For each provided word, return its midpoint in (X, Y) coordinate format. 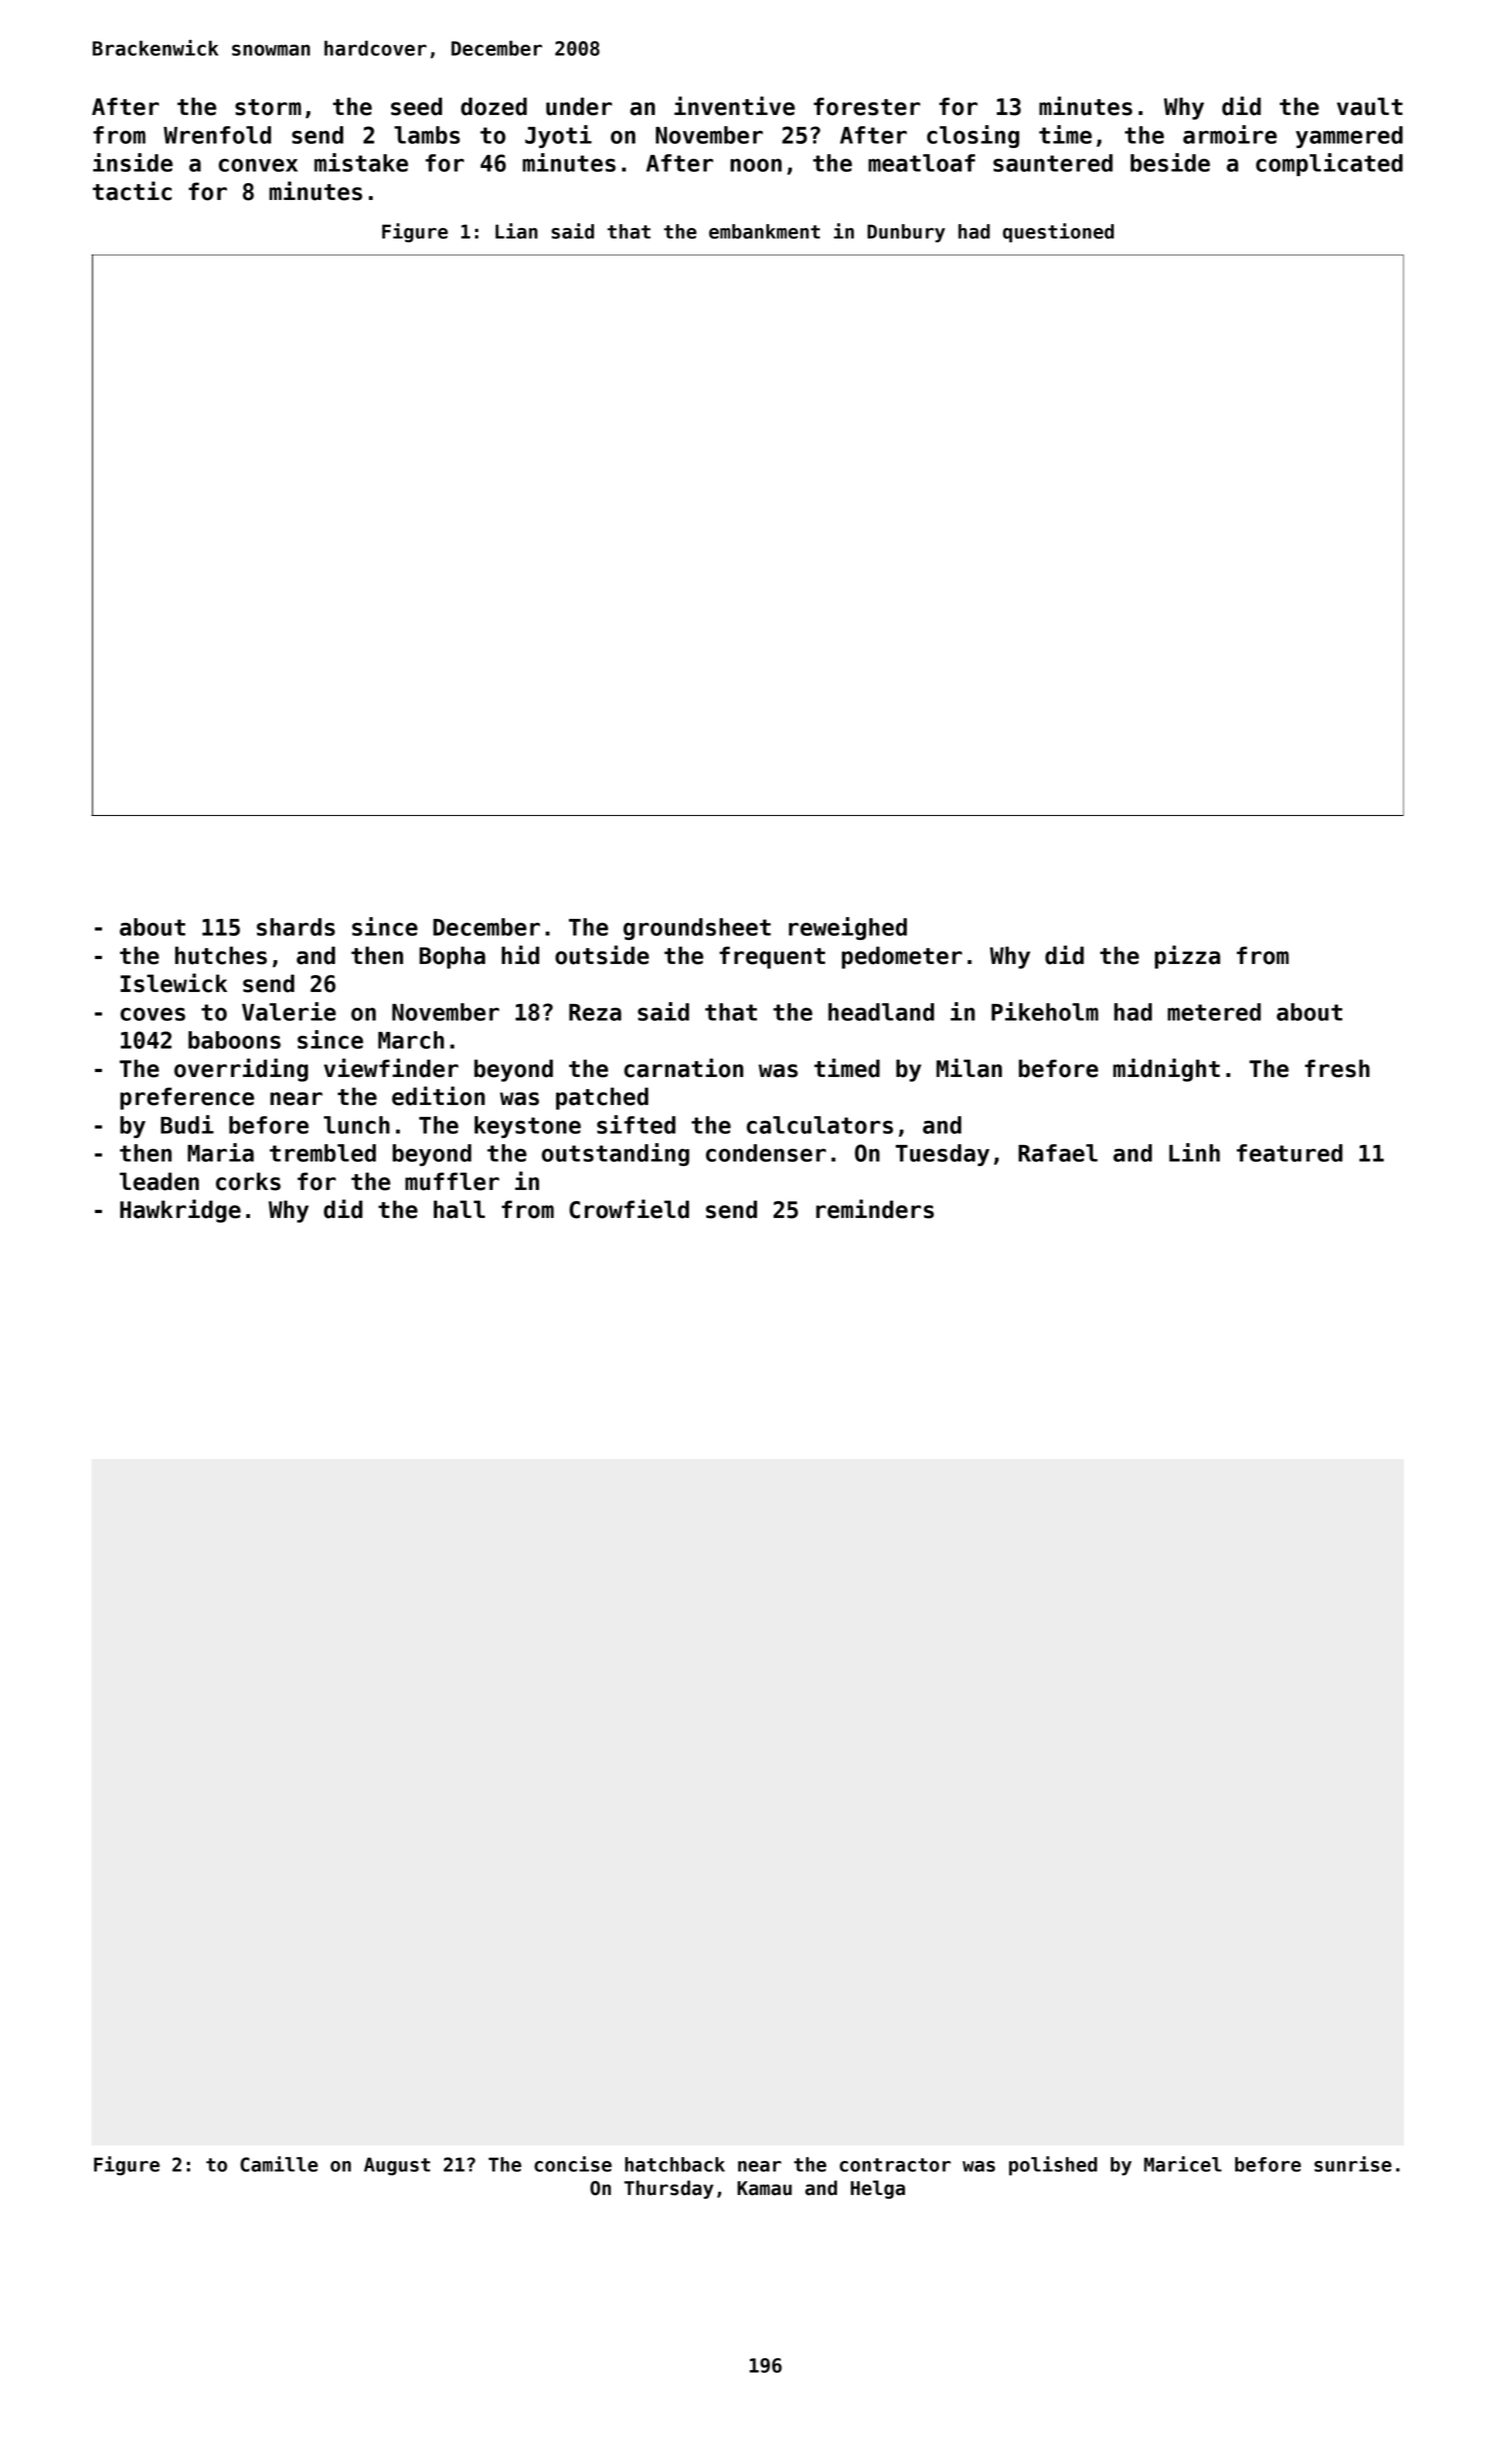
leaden (159, 1181)
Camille (279, 2164)
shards (296, 927)
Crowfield (629, 1209)
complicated (1329, 164)
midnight (1166, 1070)
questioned (1058, 233)
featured (1290, 1153)
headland (881, 1012)
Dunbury (906, 233)
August (397, 2166)
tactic (132, 191)
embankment (764, 231)
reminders (875, 1209)
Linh (1194, 1152)
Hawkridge (180, 1211)
